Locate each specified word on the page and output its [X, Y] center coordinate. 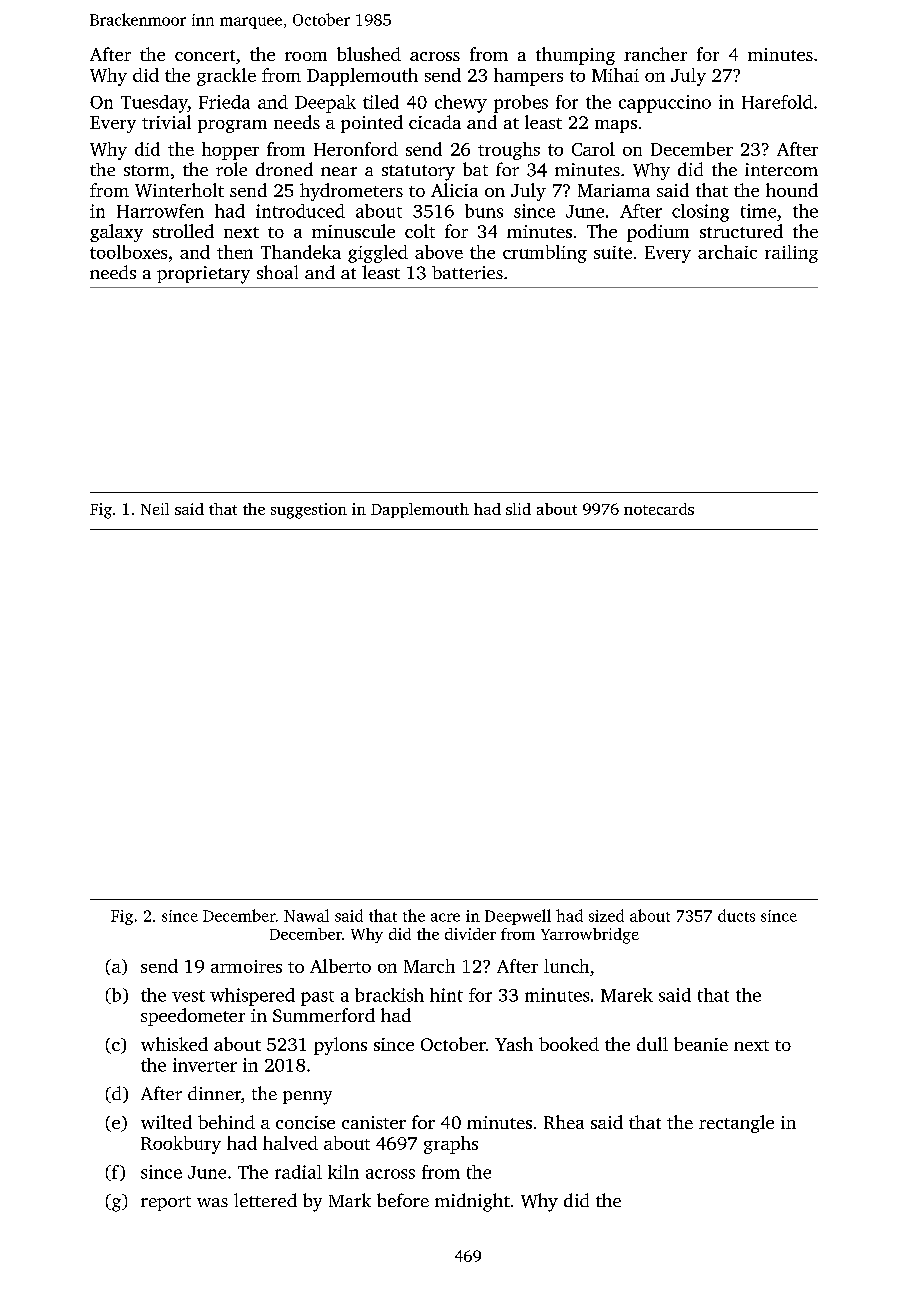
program [232, 126]
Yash [514, 1044]
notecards [659, 509]
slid [518, 509]
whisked [174, 1044]
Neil [155, 509]
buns [484, 211]
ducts [736, 915]
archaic [727, 252]
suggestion [309, 511]
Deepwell [518, 917]
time [758, 211]
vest [188, 996]
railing [791, 254]
